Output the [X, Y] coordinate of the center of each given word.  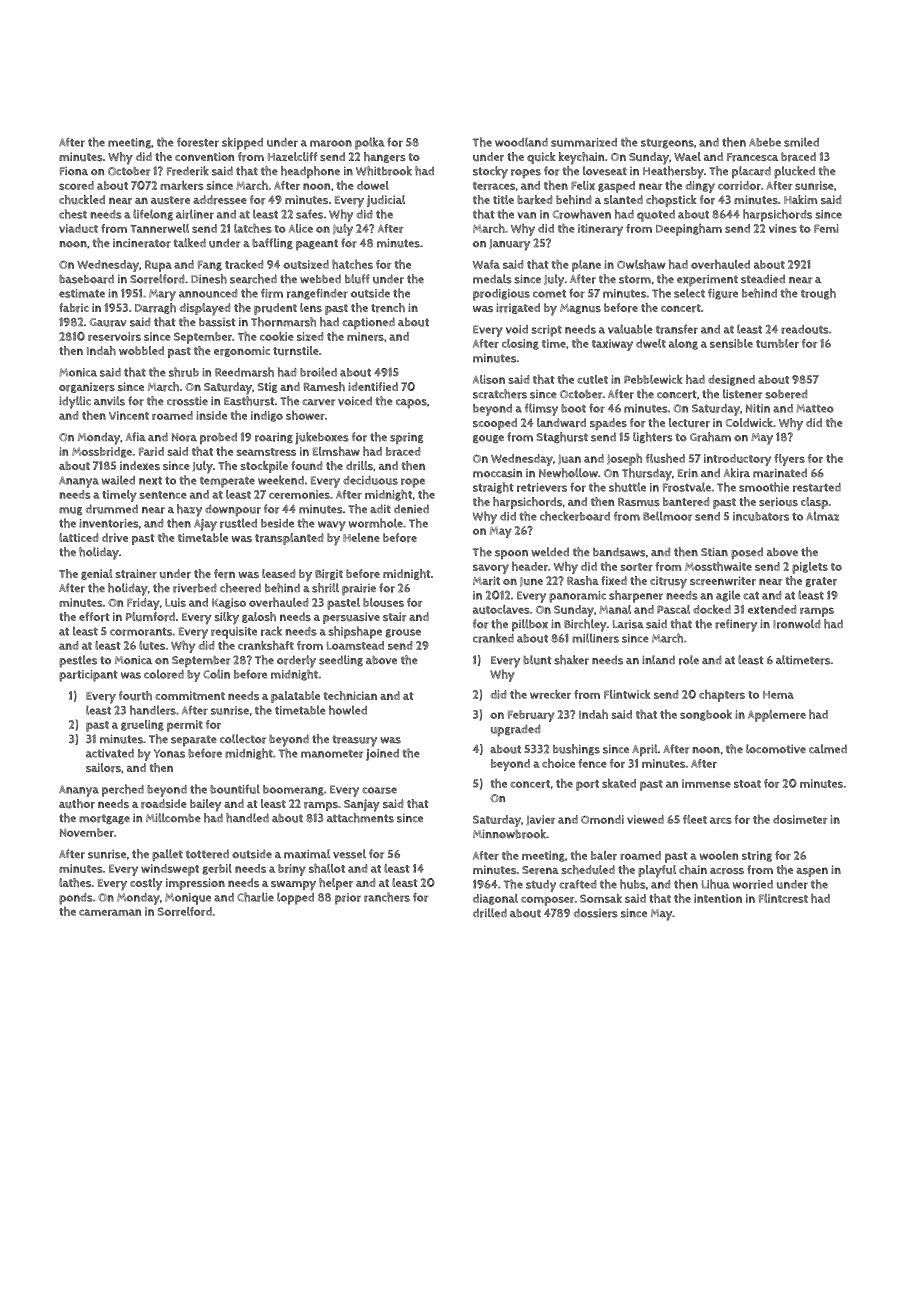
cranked [493, 638]
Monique [188, 899]
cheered [240, 588]
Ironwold [796, 624]
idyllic [75, 402]
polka [370, 143]
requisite [234, 633]
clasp [814, 503]
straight [493, 488]
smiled [801, 142]
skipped [242, 143]
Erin [688, 473]
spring [407, 438]
